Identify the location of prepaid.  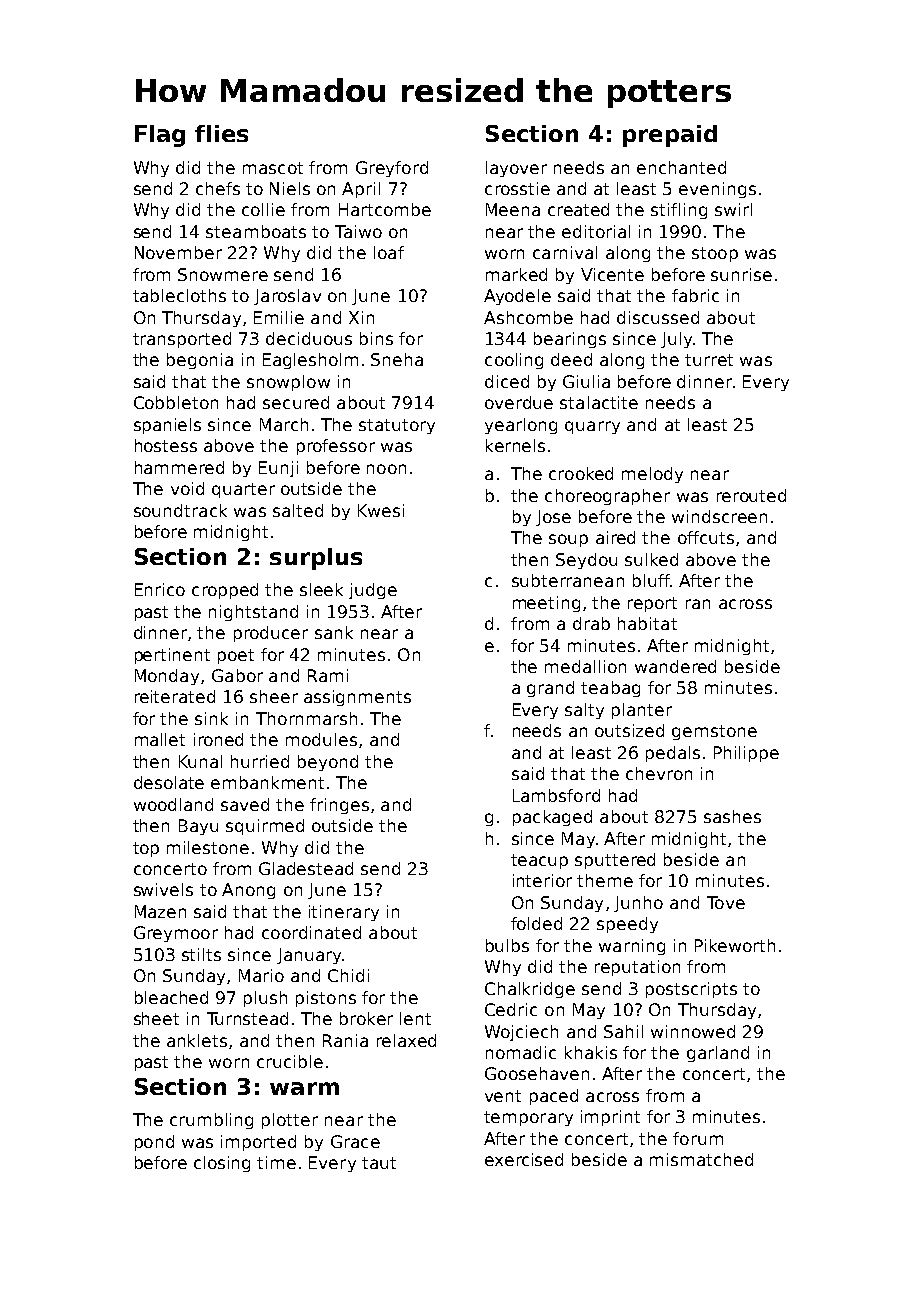
(670, 136).
